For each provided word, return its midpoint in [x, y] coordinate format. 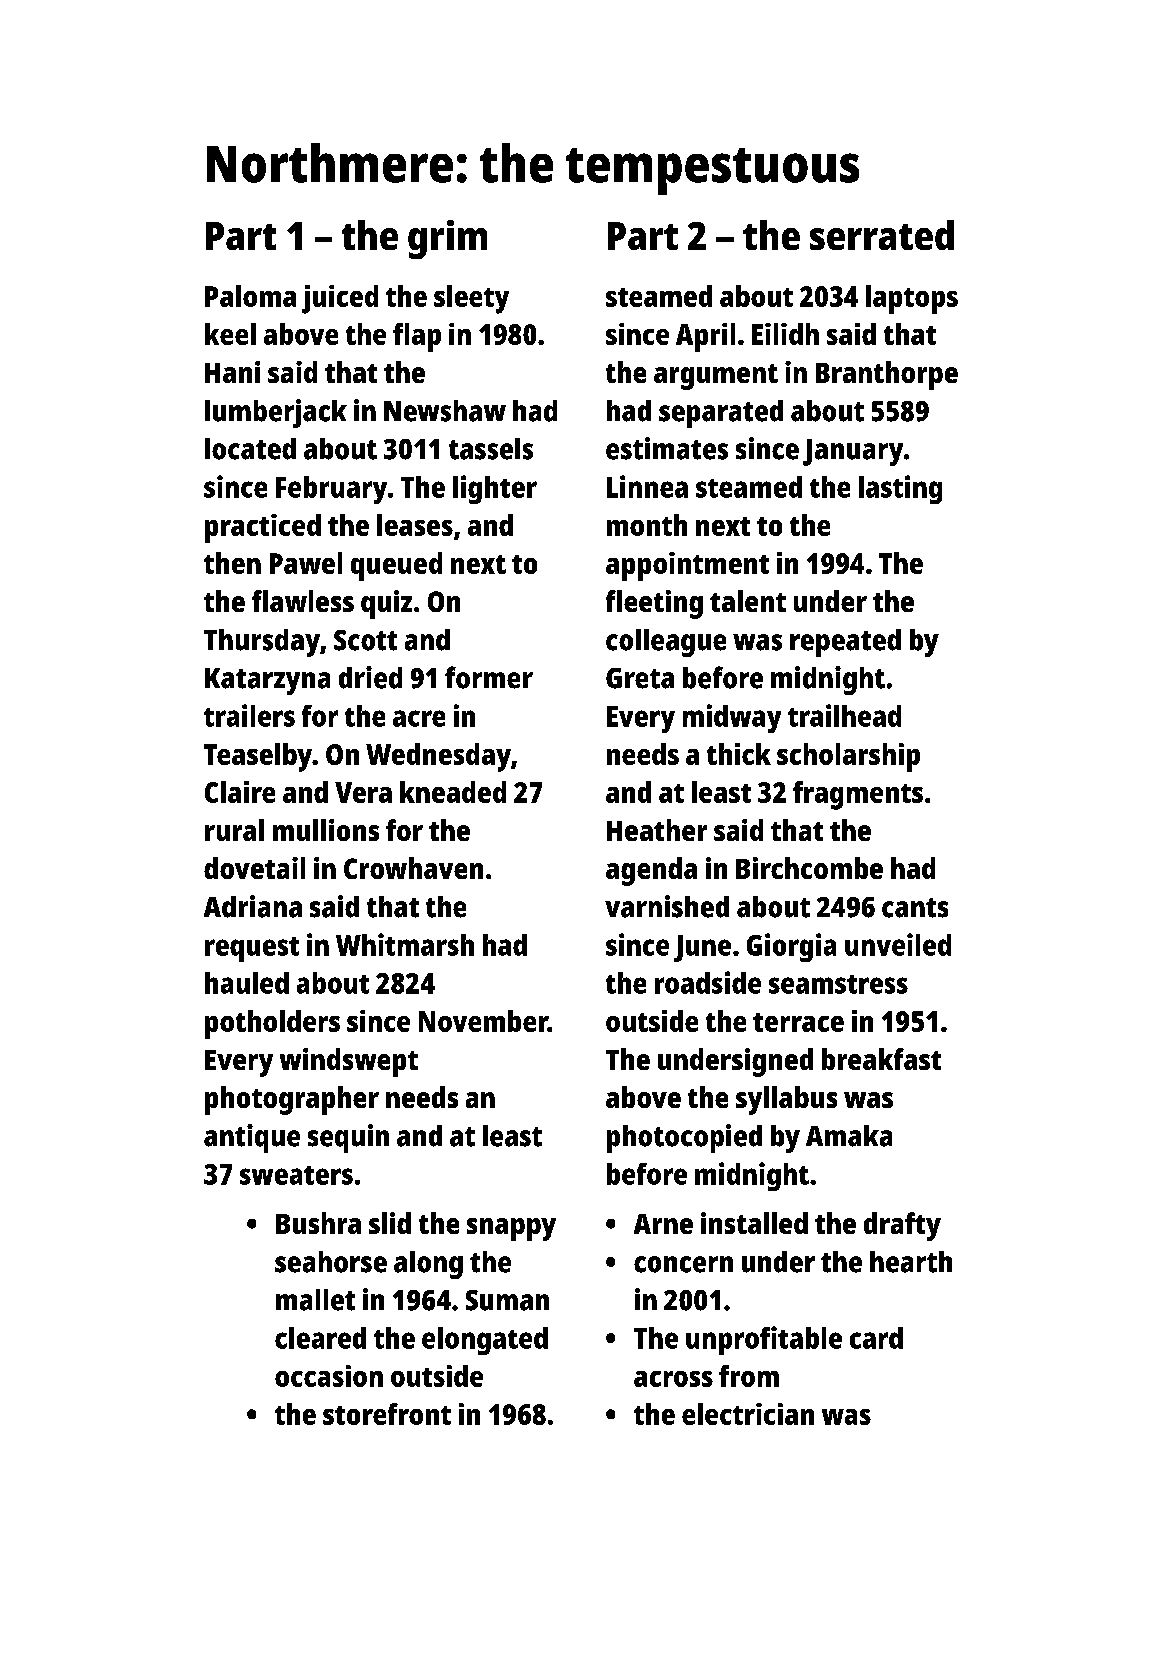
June [702, 948]
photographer [292, 1100]
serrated [882, 235]
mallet [315, 1300]
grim [447, 239]
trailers [249, 715]
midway [732, 718]
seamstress [838, 984]
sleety [471, 299]
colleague [666, 643]
